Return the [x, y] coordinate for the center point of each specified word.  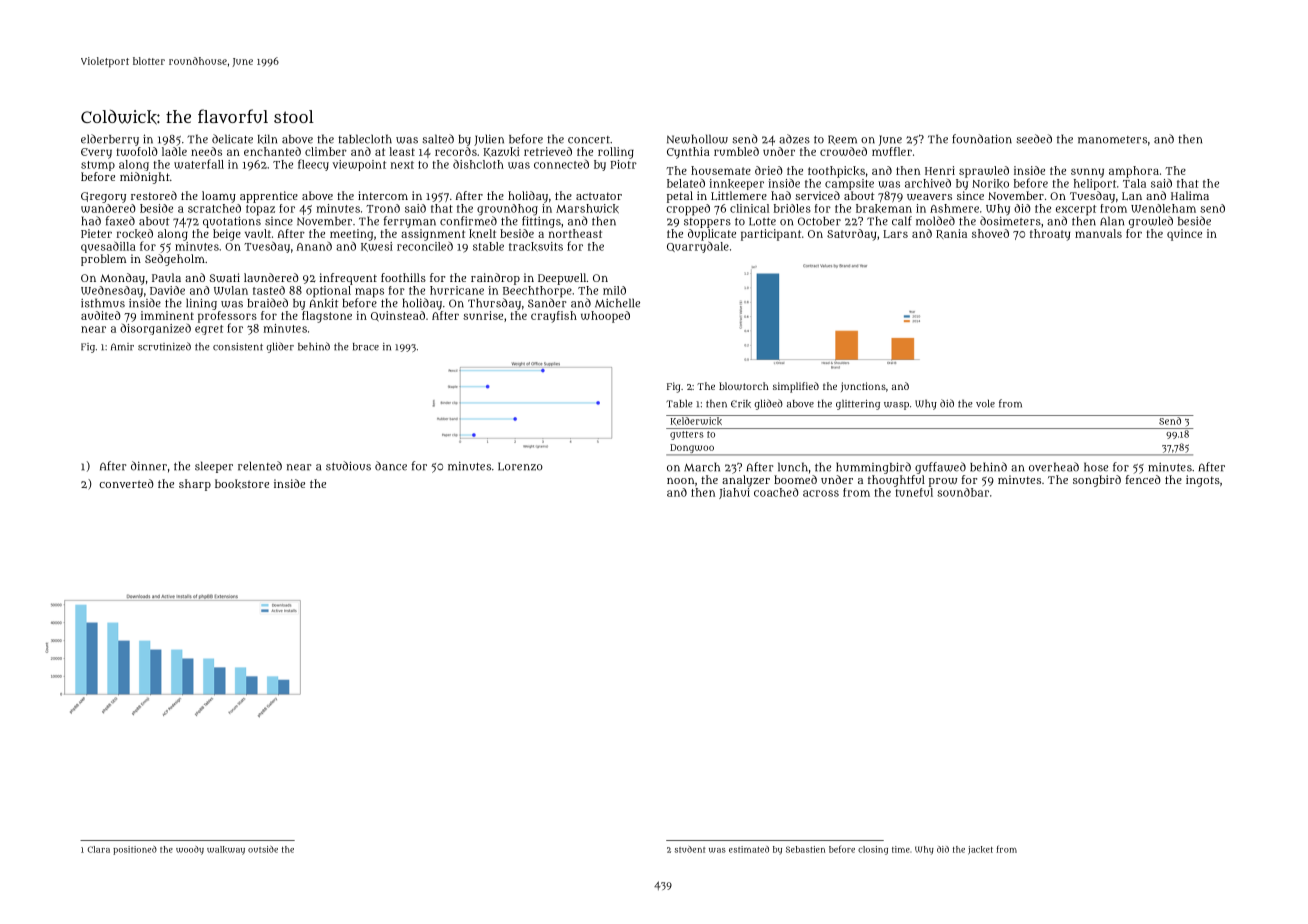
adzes [794, 139]
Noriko [990, 184]
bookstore [242, 484]
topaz [260, 210]
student [690, 849]
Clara [98, 849]
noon [680, 481]
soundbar [963, 492]
